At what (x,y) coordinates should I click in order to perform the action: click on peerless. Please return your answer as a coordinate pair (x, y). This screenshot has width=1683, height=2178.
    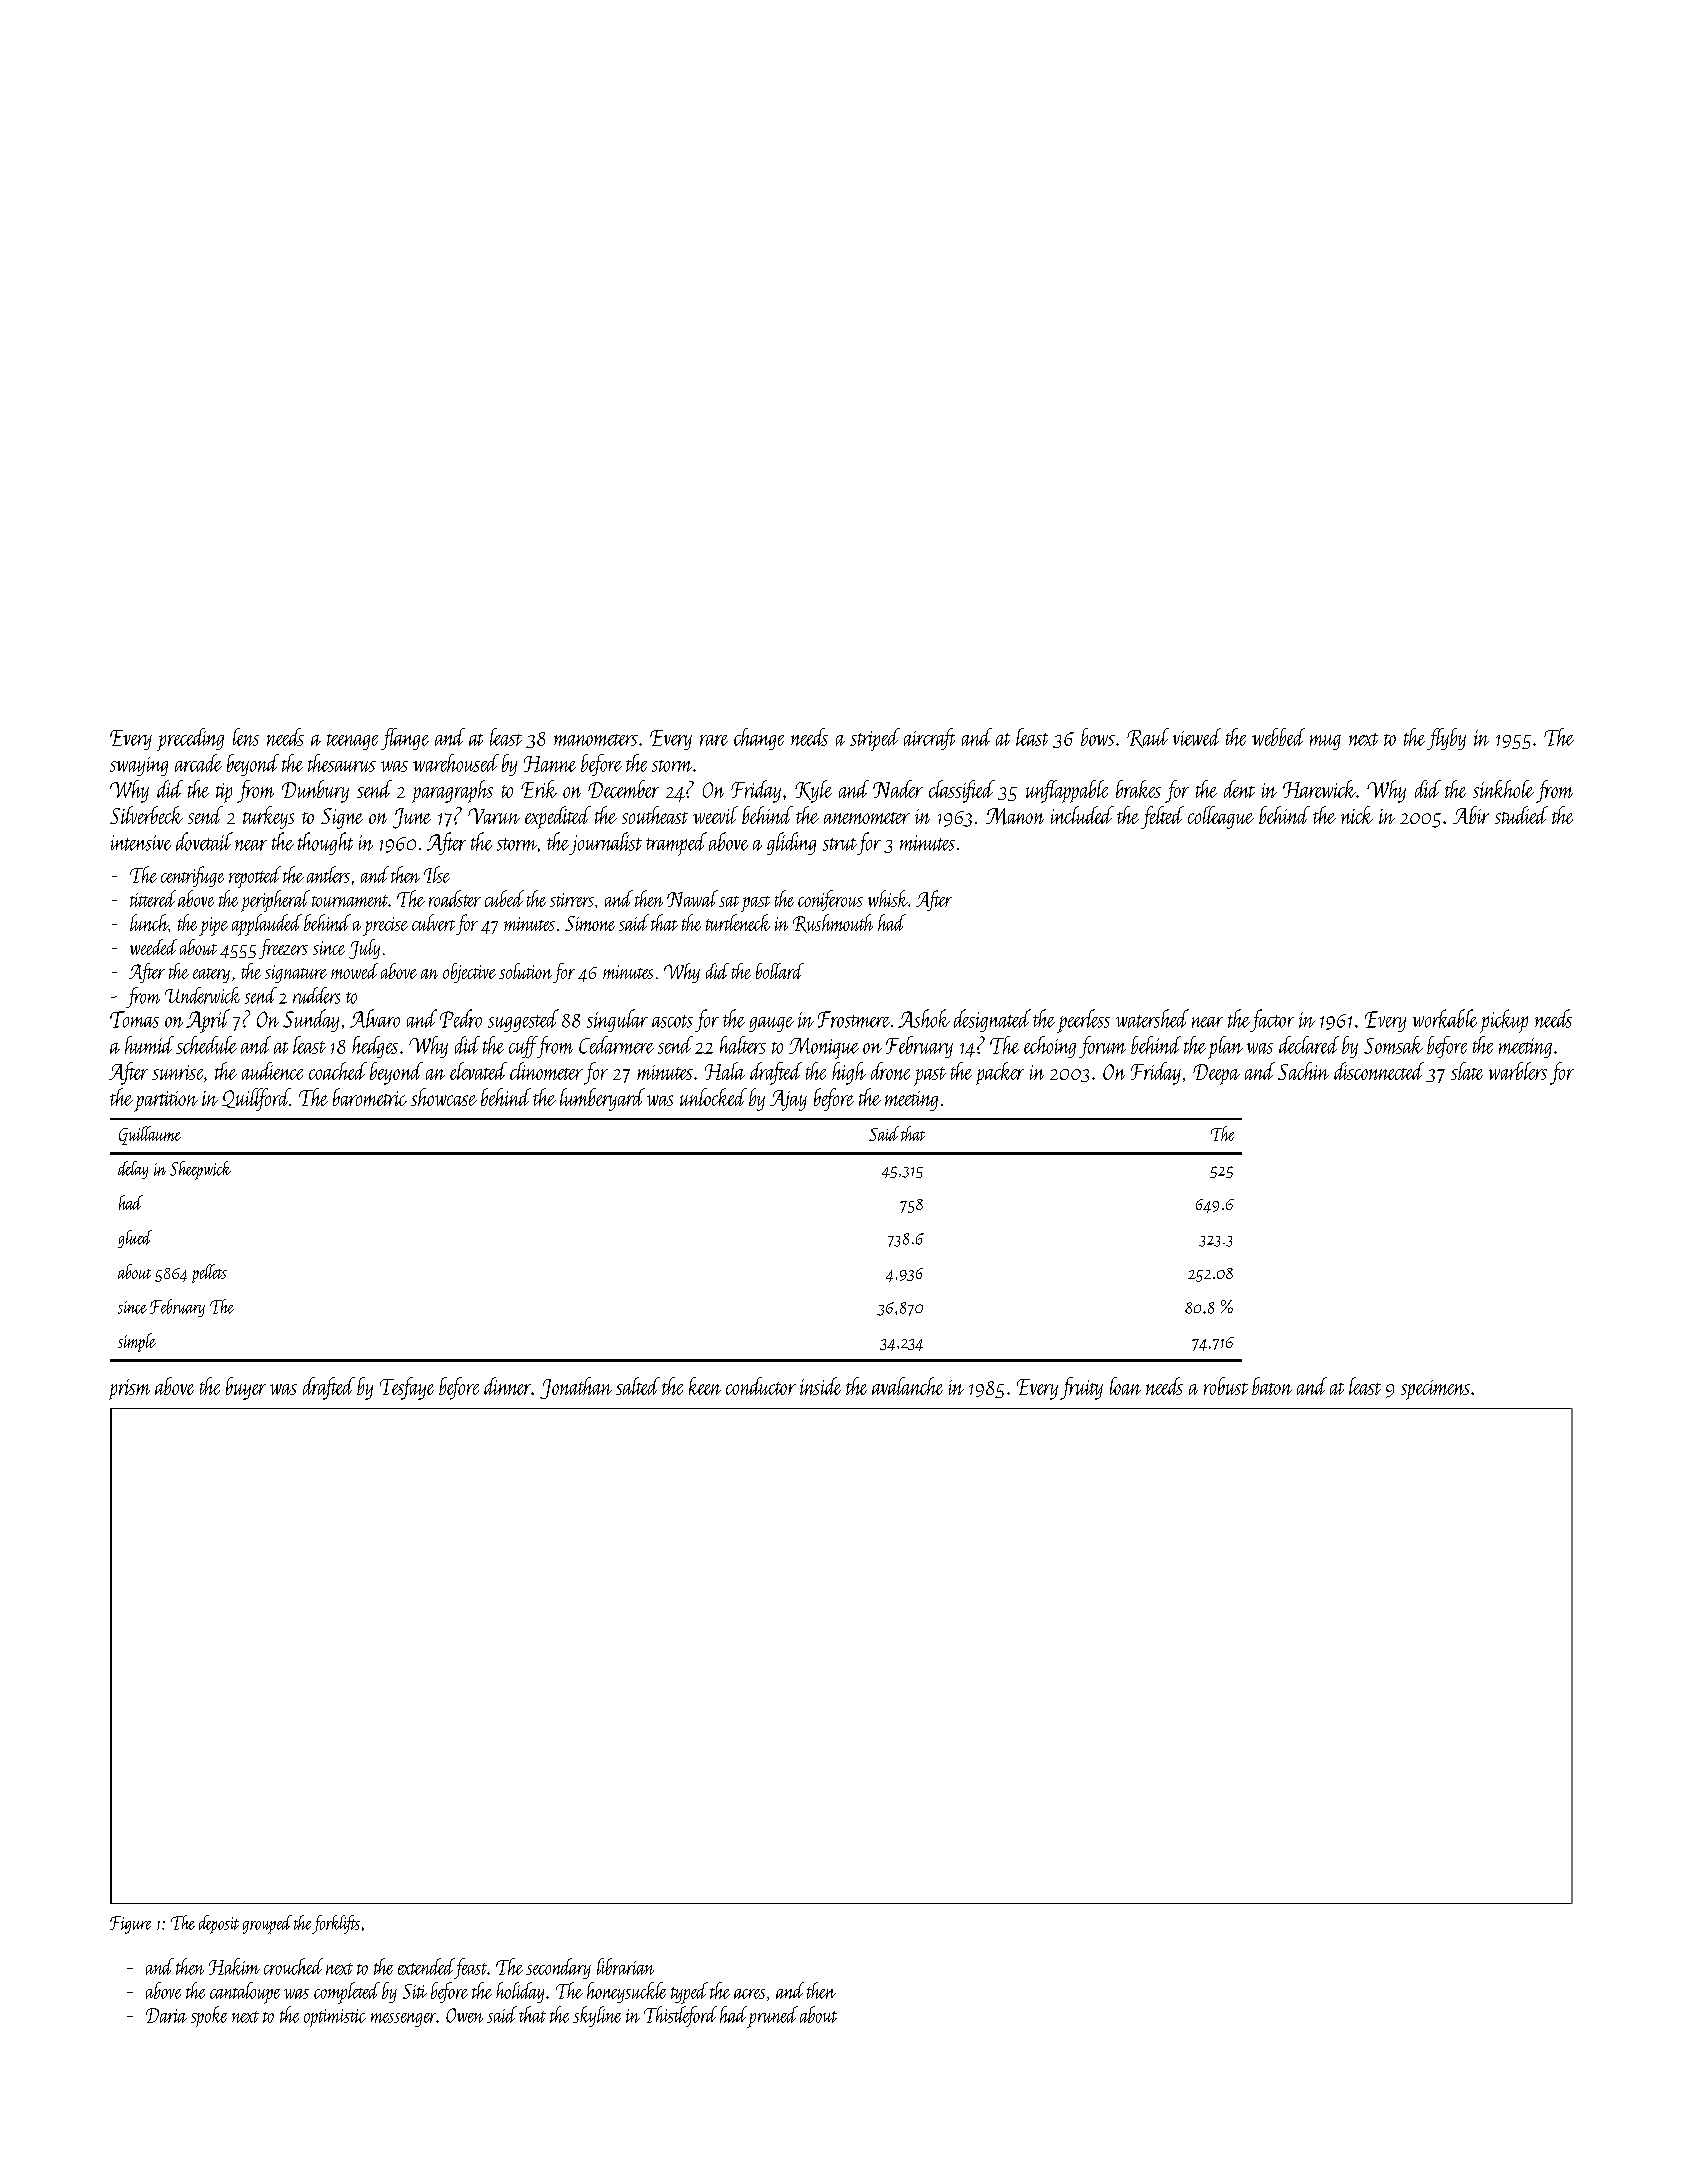
    Looking at the image, I should click on (1083, 1021).
